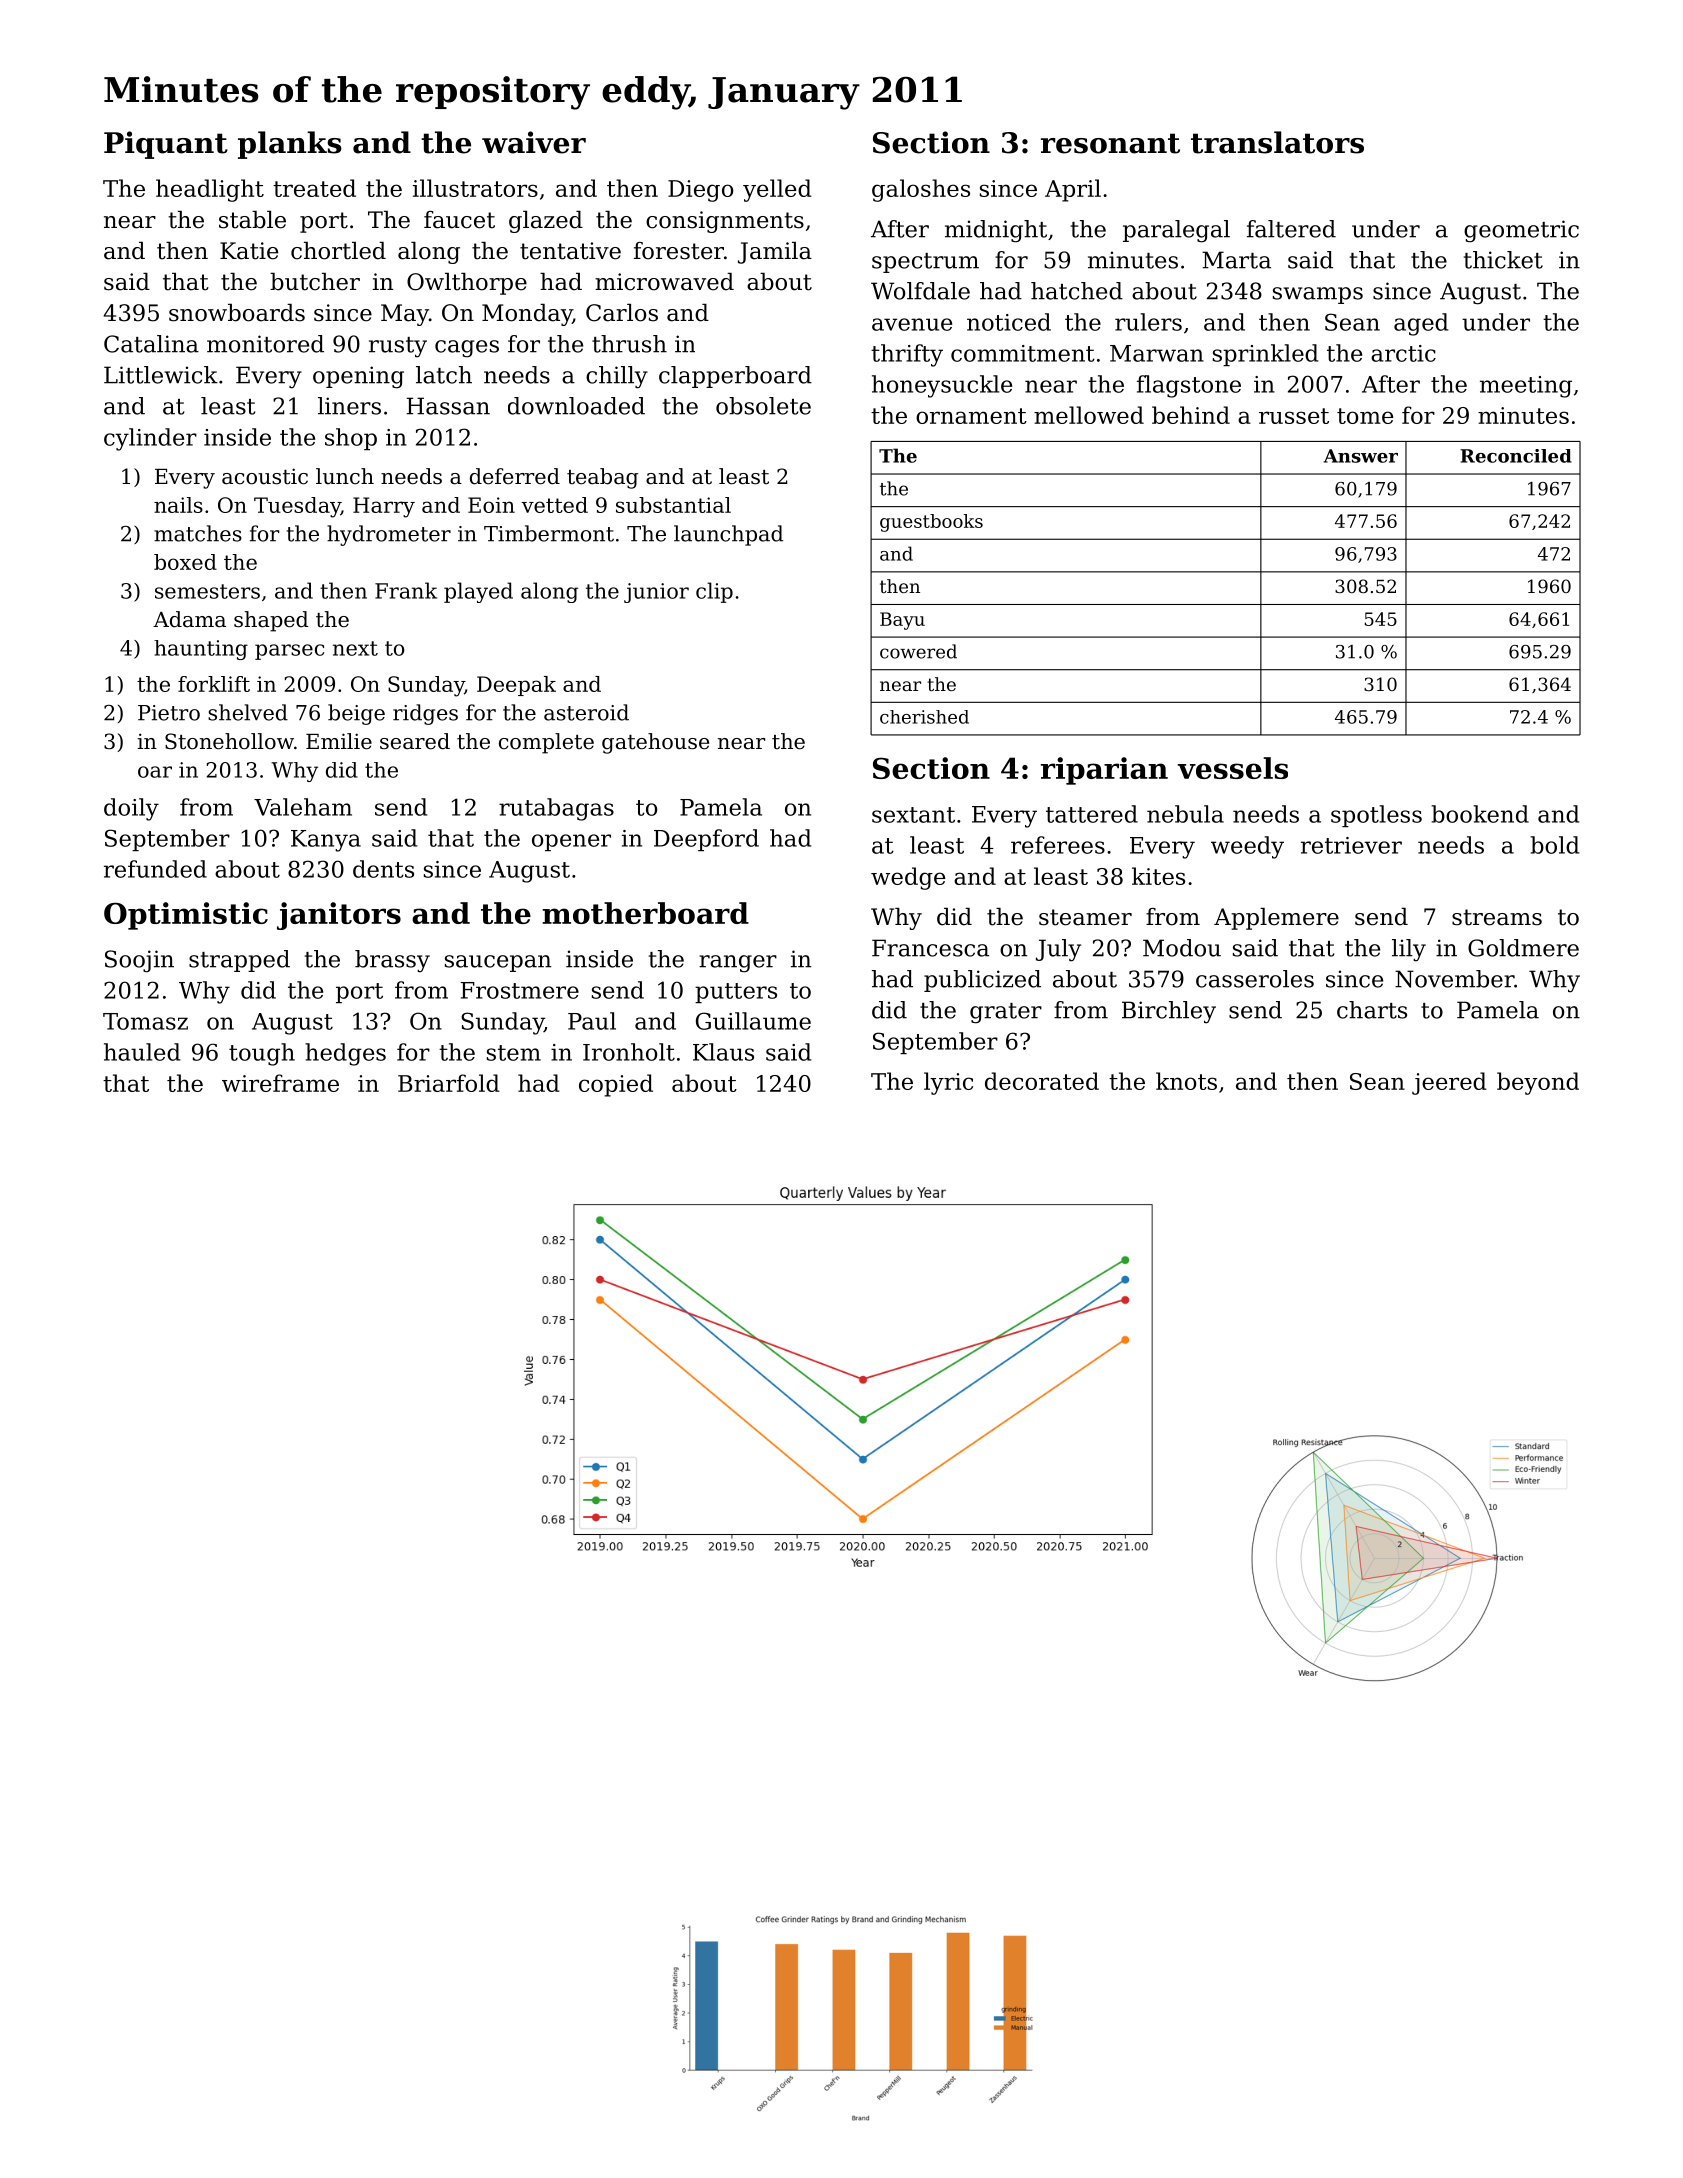 The image size is (1683, 2178). Describe the element at coordinates (1232, 768) in the document. I see `vessels` at that location.
